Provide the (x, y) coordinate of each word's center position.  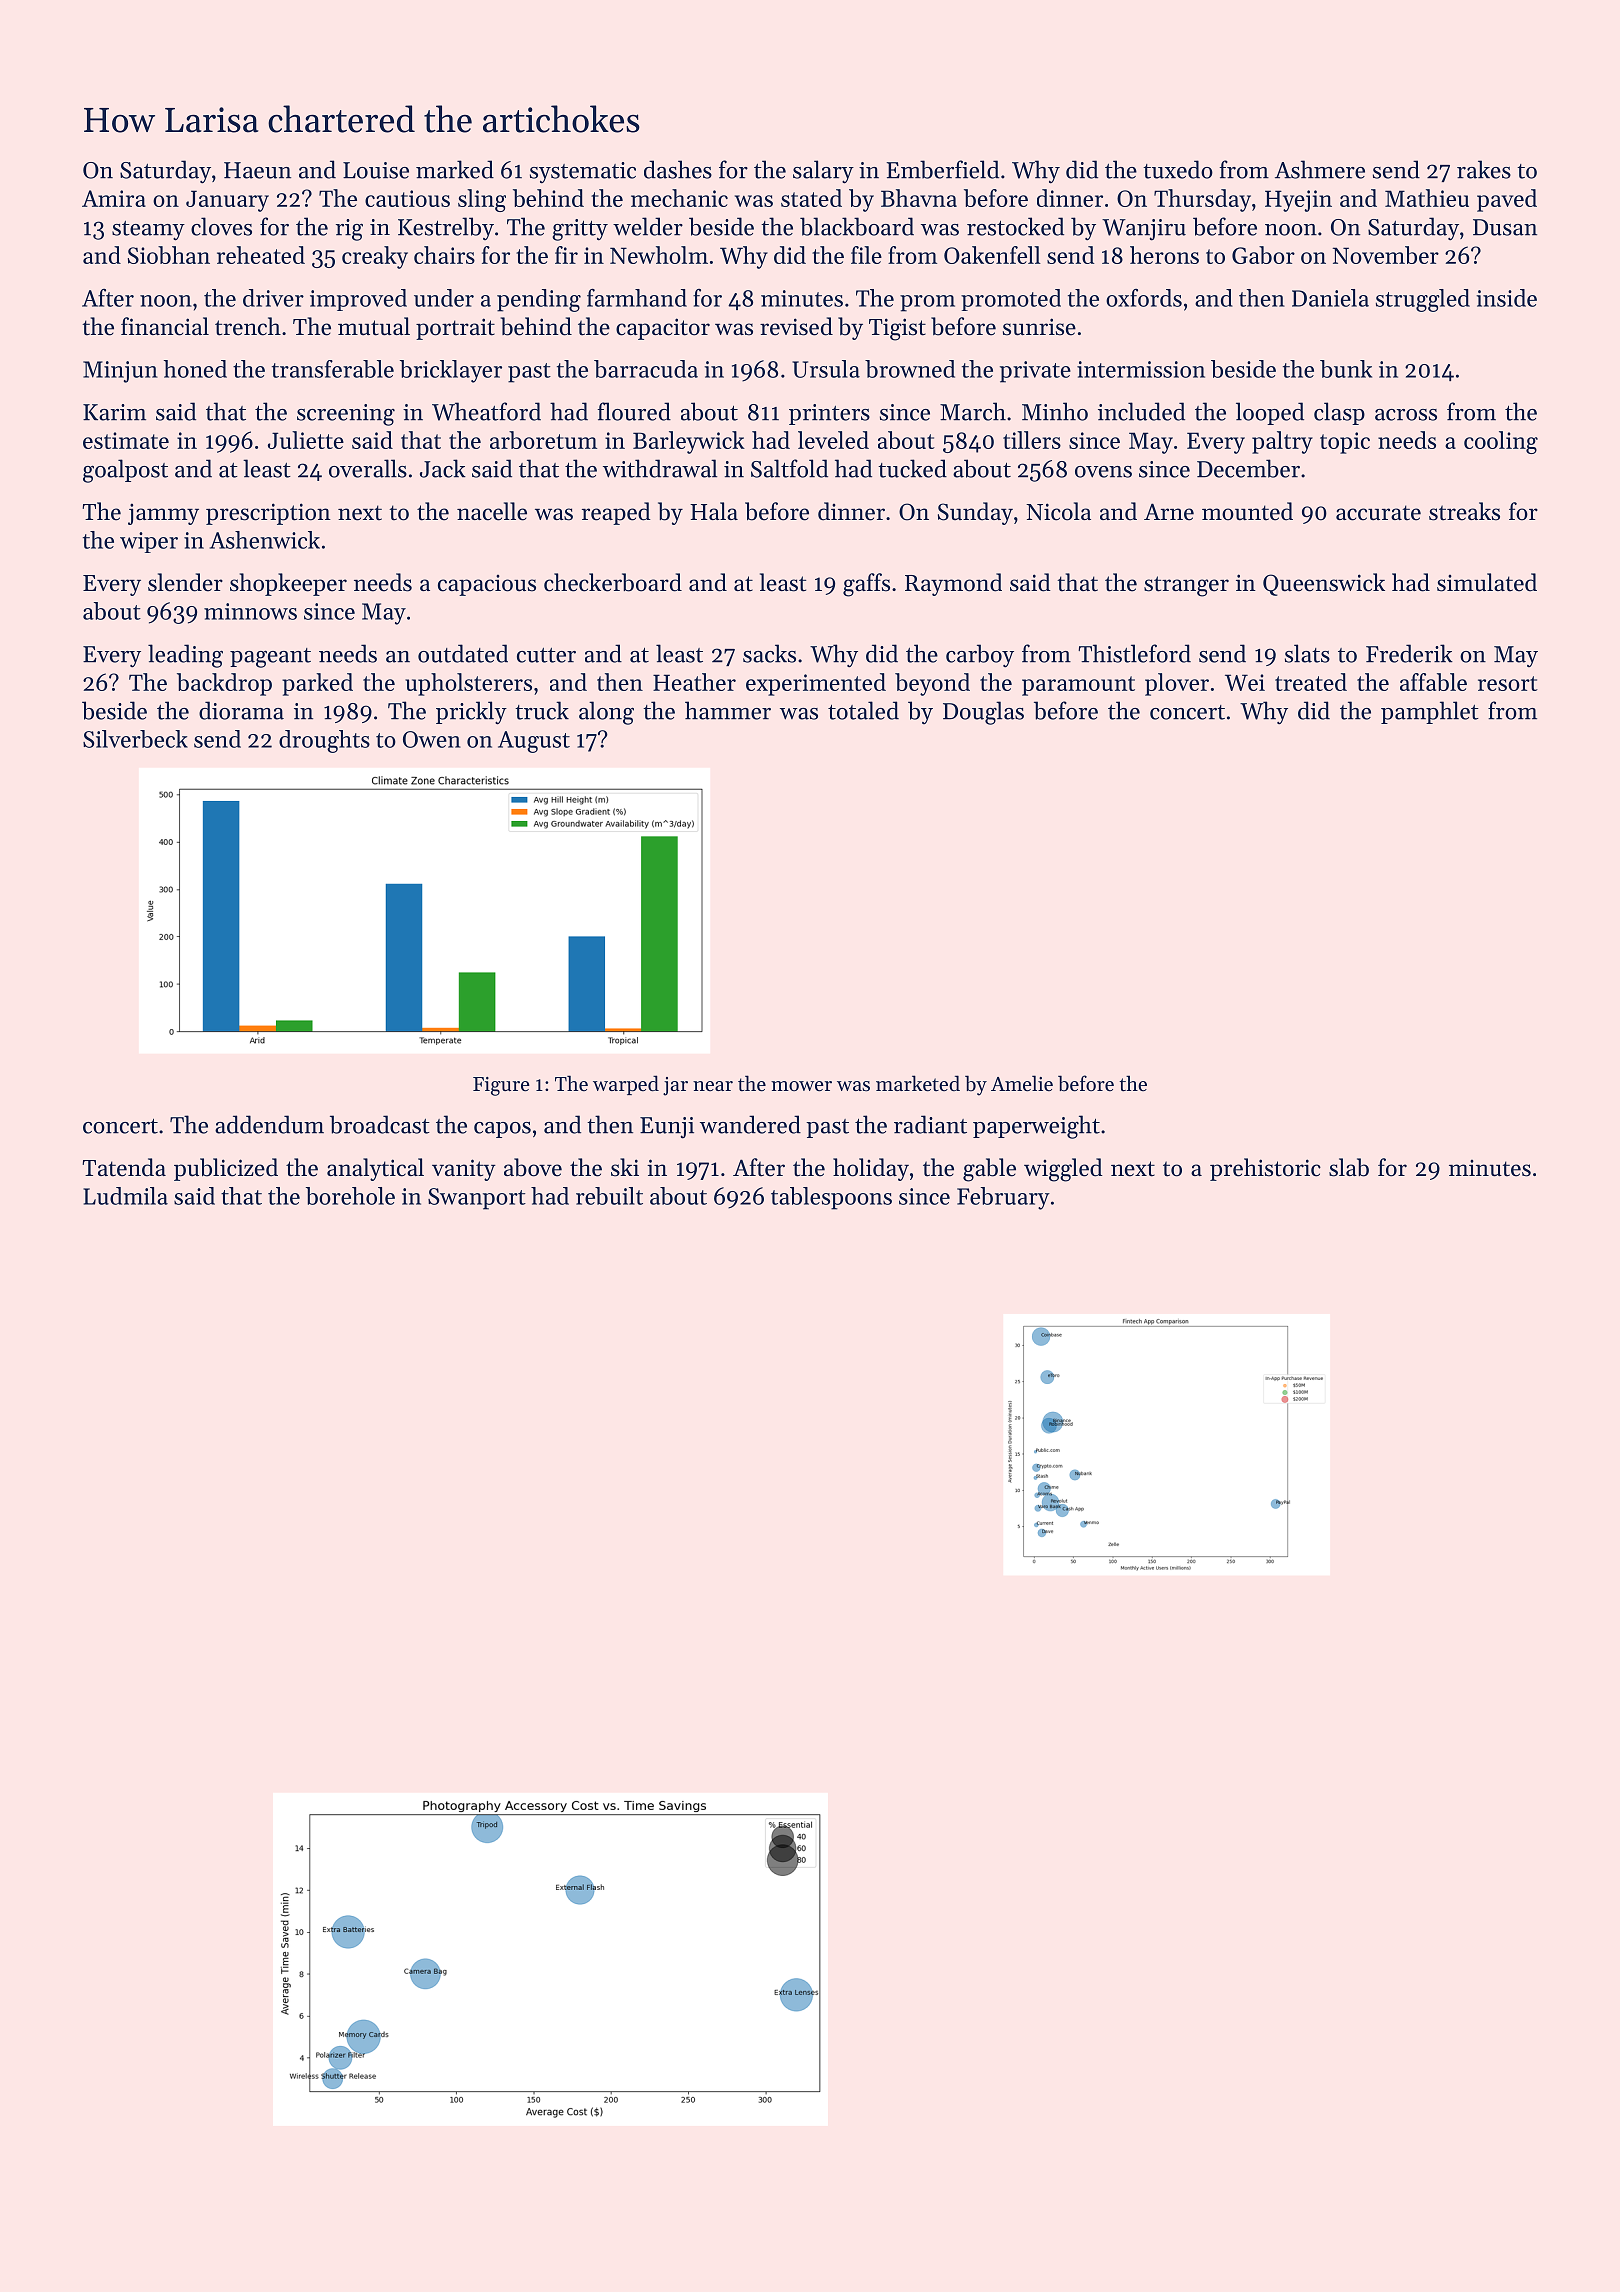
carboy (980, 656)
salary (823, 172)
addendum (269, 1124)
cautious (407, 198)
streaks (1464, 511)
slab (1349, 1167)
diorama (241, 710)
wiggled (1063, 1170)
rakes (1484, 169)
